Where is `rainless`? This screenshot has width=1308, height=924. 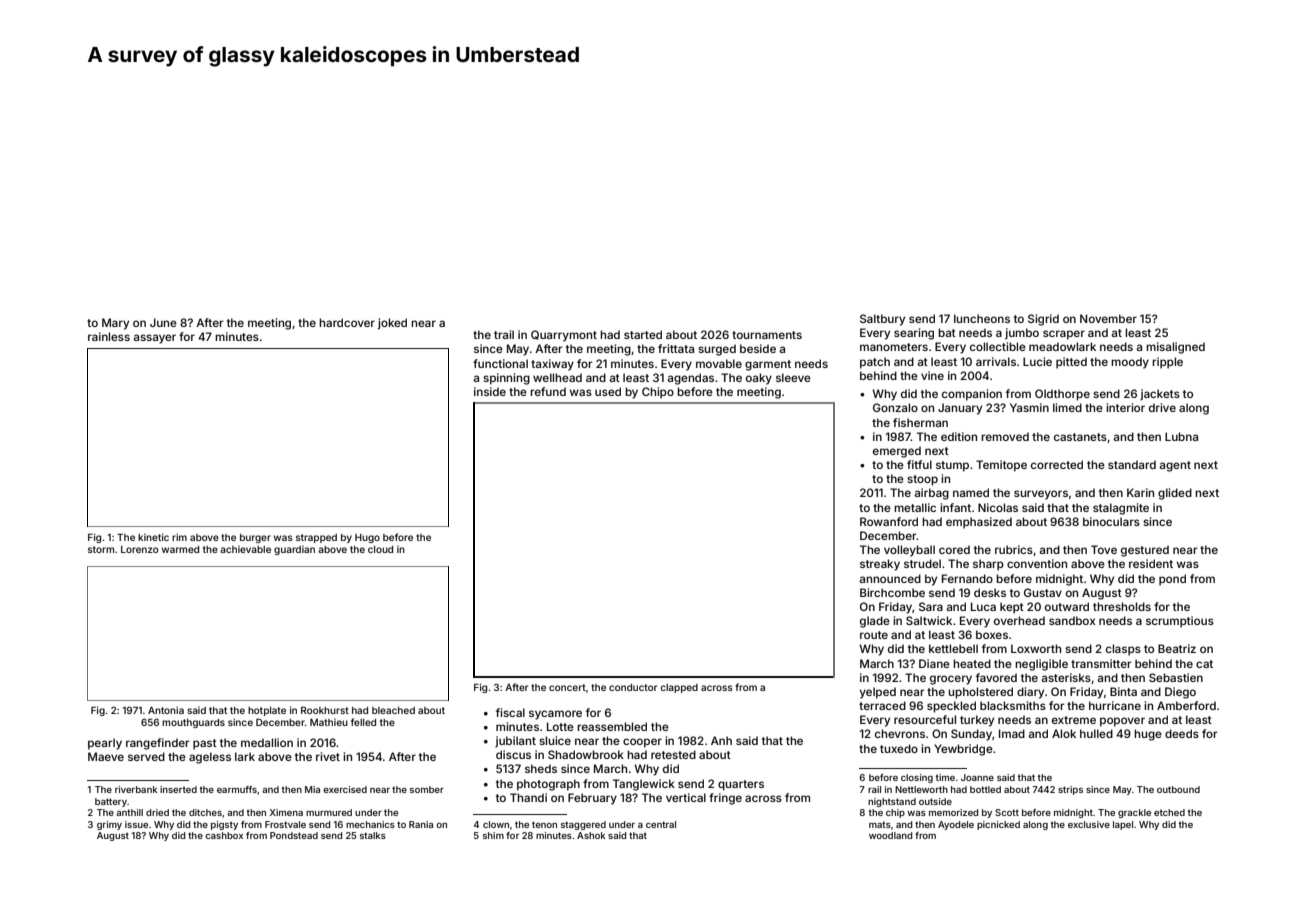
rainless is located at coordinates (109, 336).
